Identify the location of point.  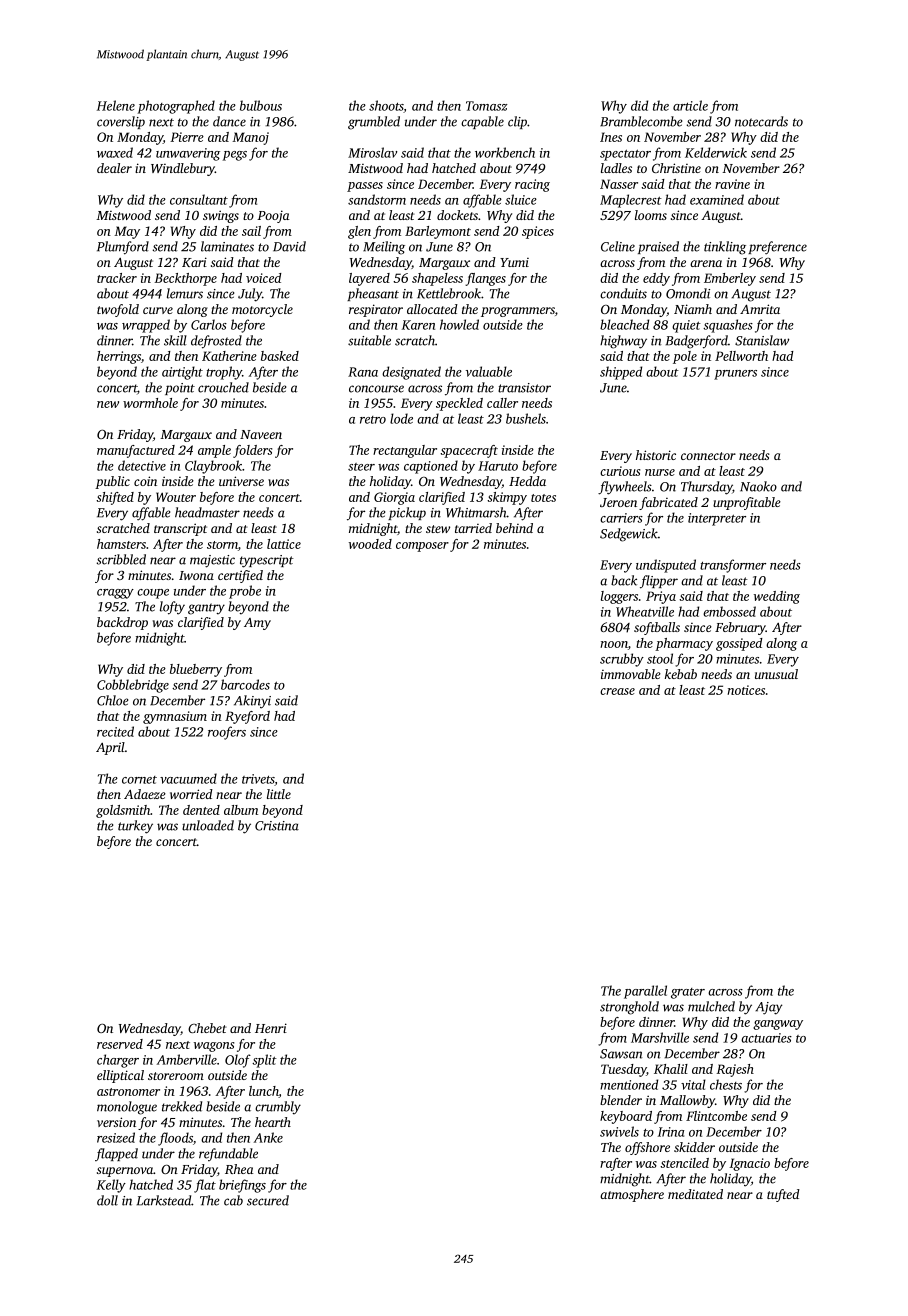
(180, 389).
